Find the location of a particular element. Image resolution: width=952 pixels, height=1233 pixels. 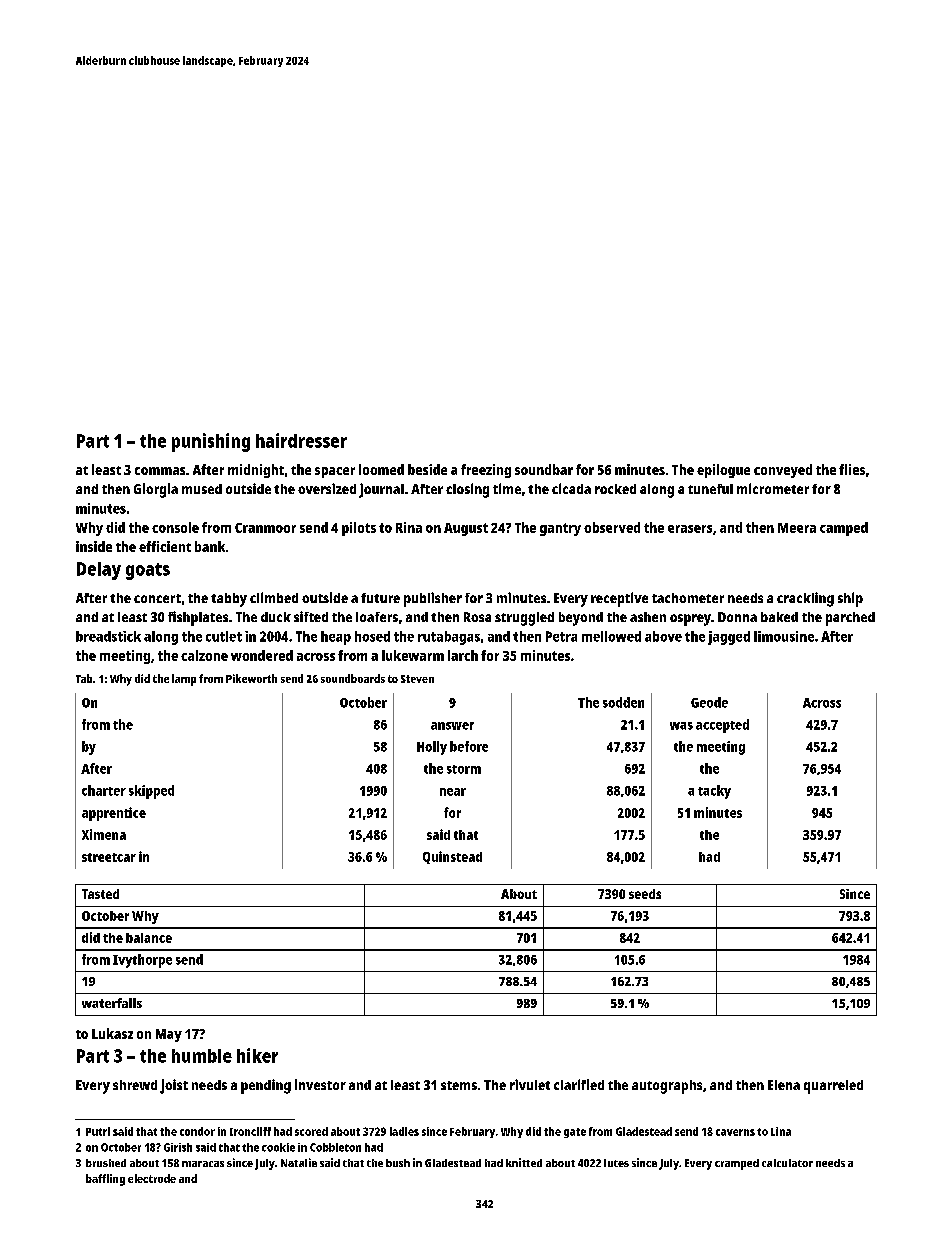

Quinstead is located at coordinates (452, 857).
